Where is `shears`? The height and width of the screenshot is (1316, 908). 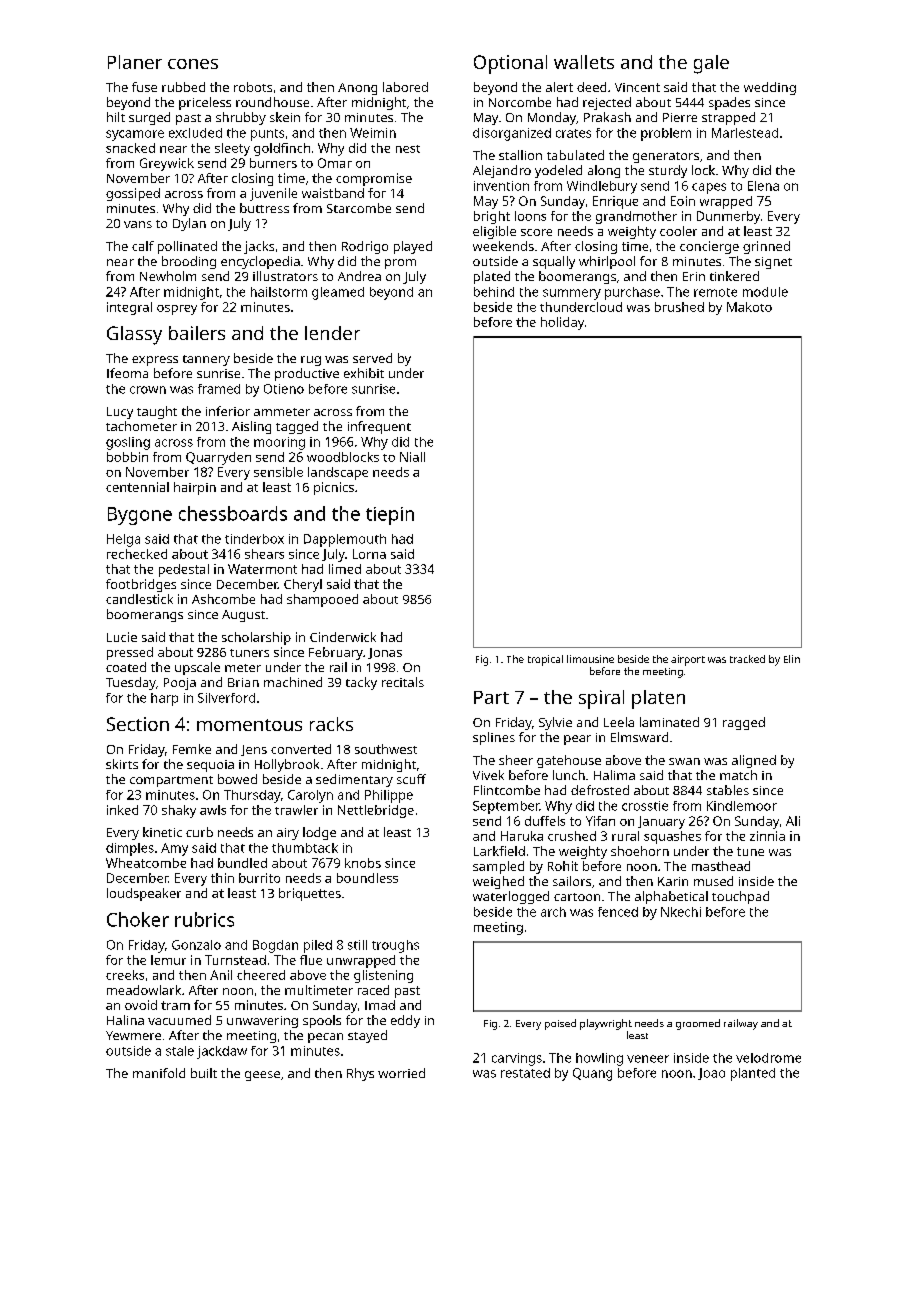
shears is located at coordinates (264, 554).
